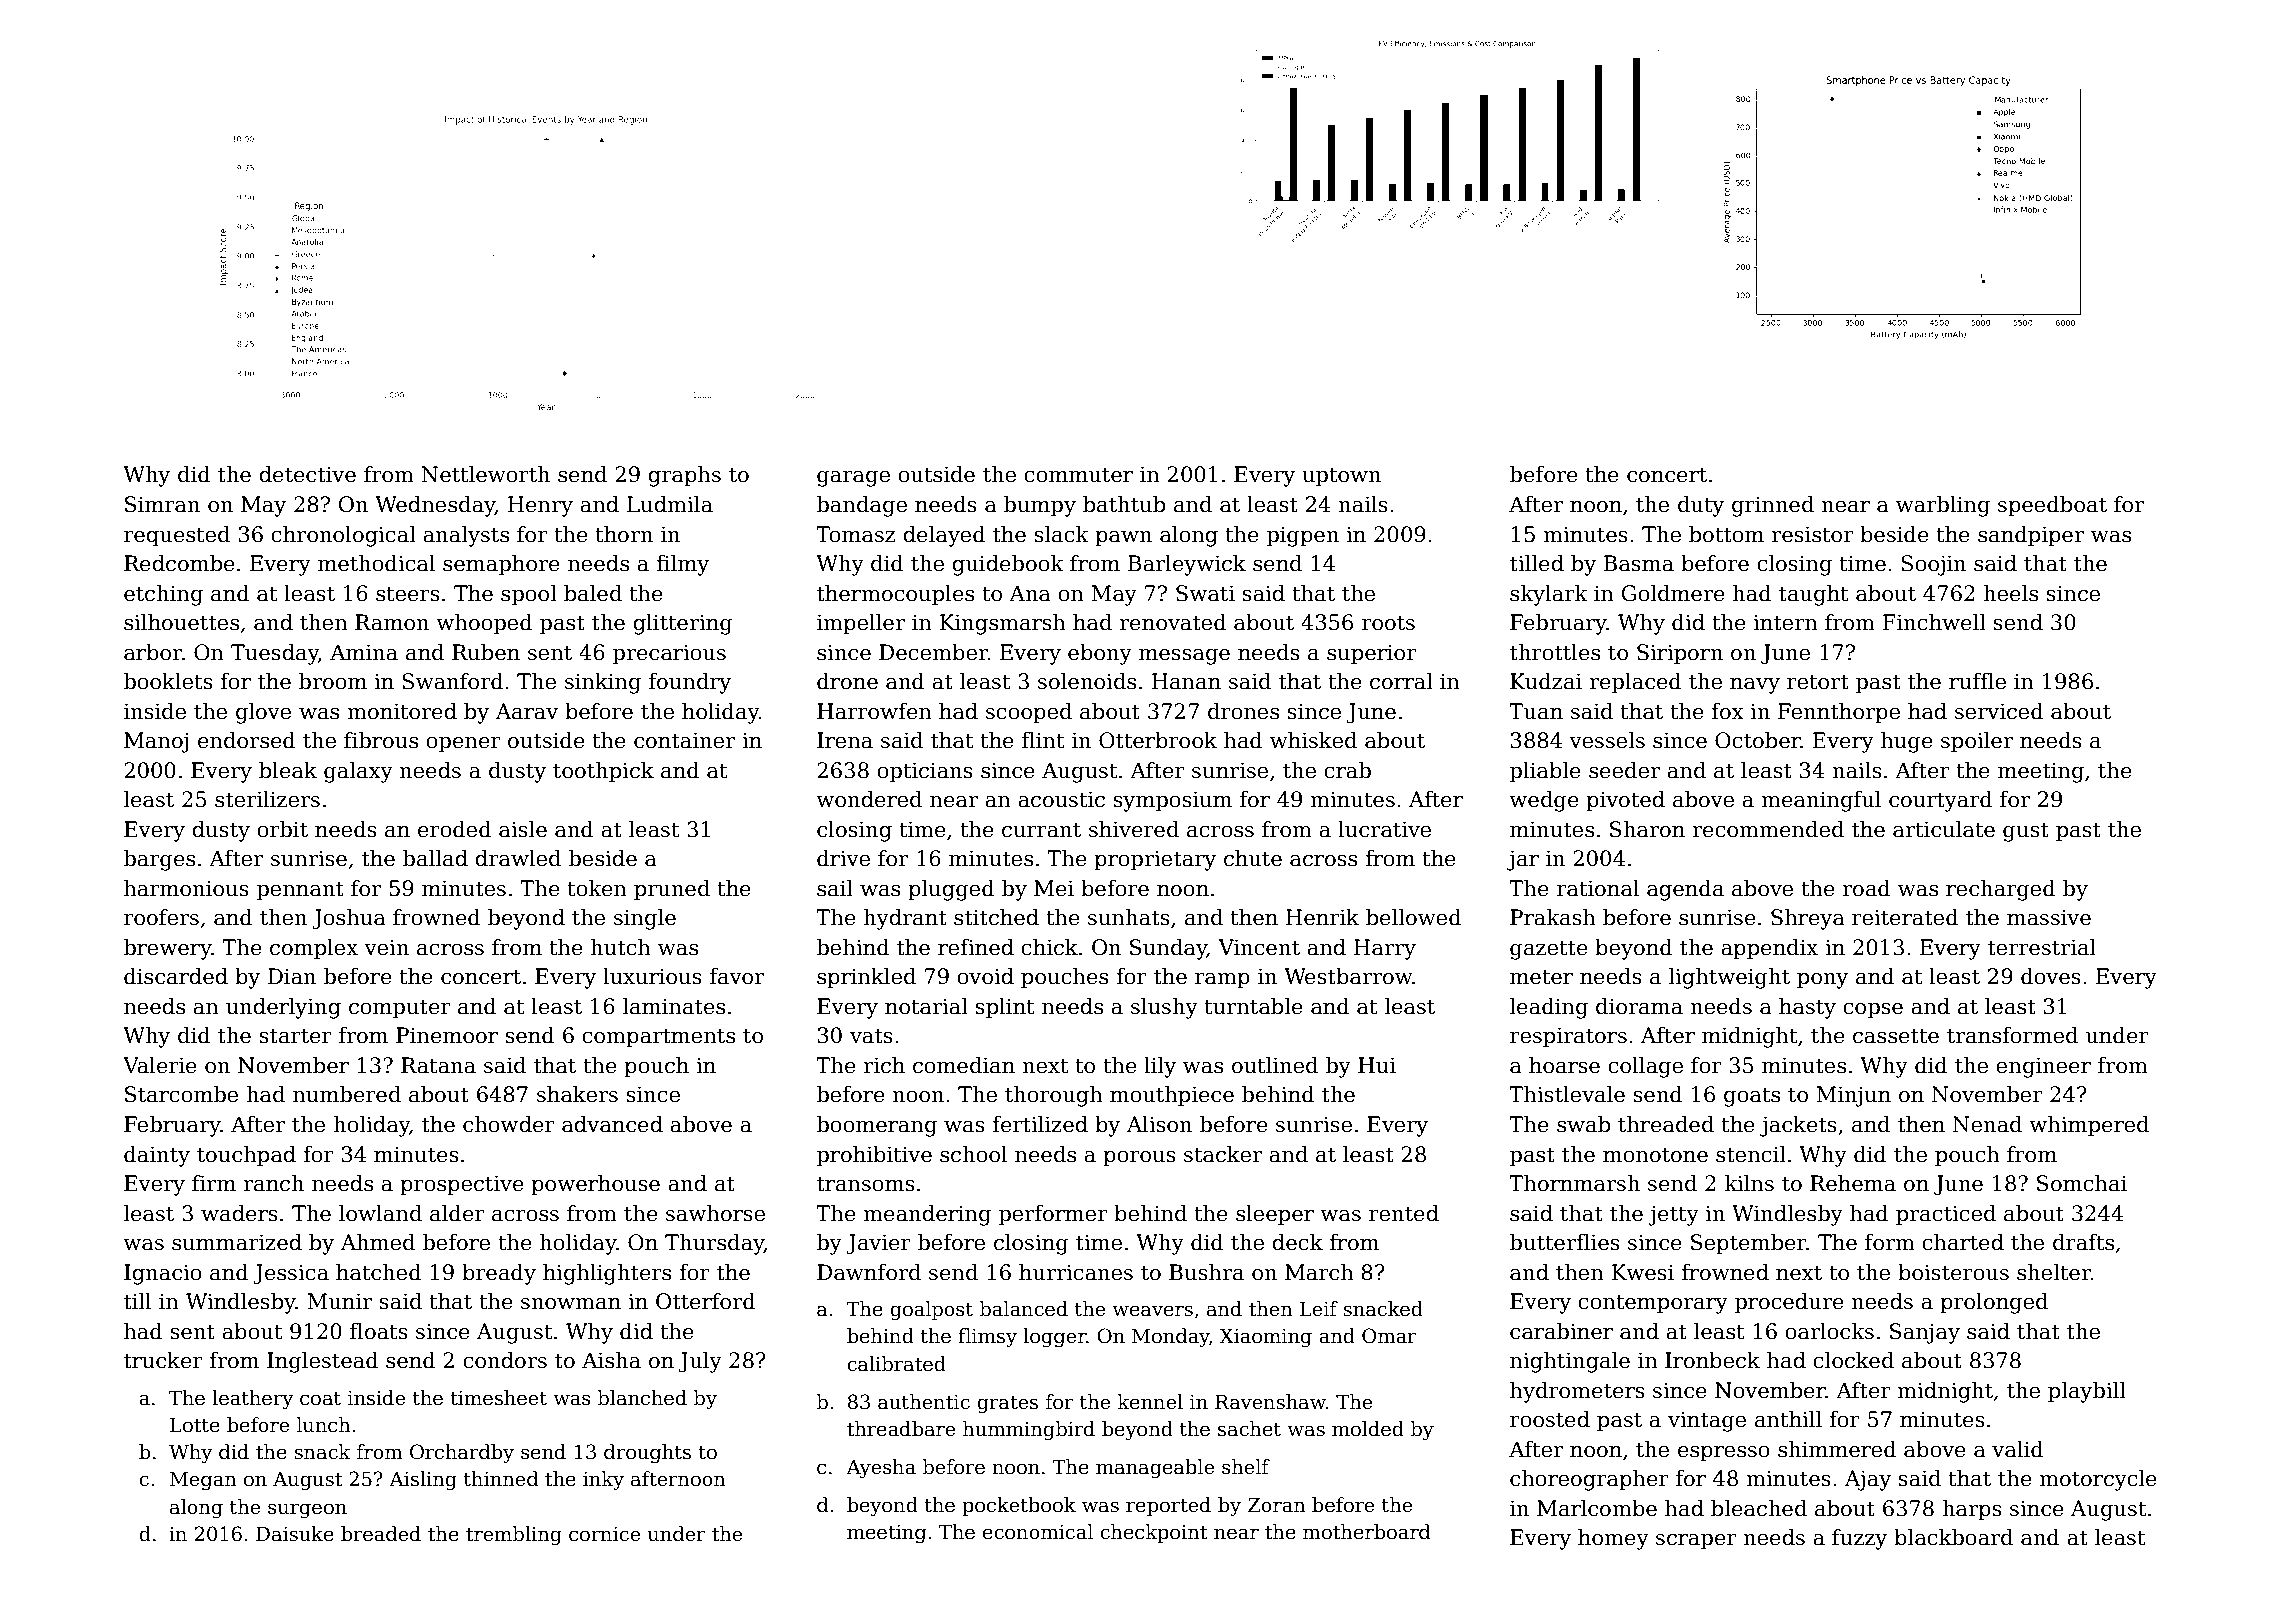 The image size is (2282, 1614). What do you see at coordinates (645, 919) in the page?
I see `single` at bounding box center [645, 919].
